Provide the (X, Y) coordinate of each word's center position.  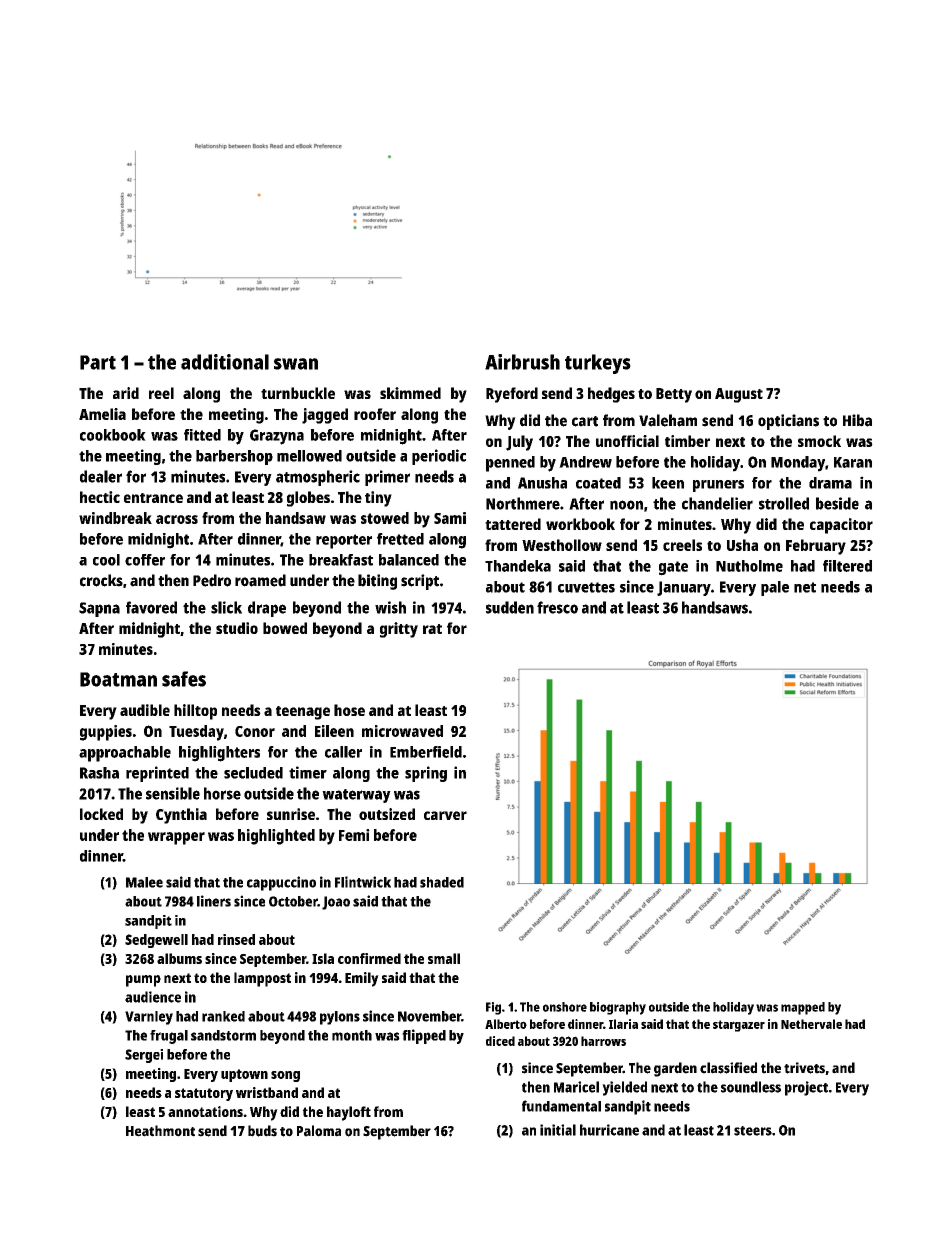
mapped (803, 1008)
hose (349, 710)
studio (237, 628)
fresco (557, 607)
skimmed (410, 393)
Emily (362, 979)
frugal (169, 1037)
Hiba (857, 420)
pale (775, 588)
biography (618, 1008)
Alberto (506, 1024)
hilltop (195, 712)
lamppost (262, 979)
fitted (202, 435)
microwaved (402, 731)
